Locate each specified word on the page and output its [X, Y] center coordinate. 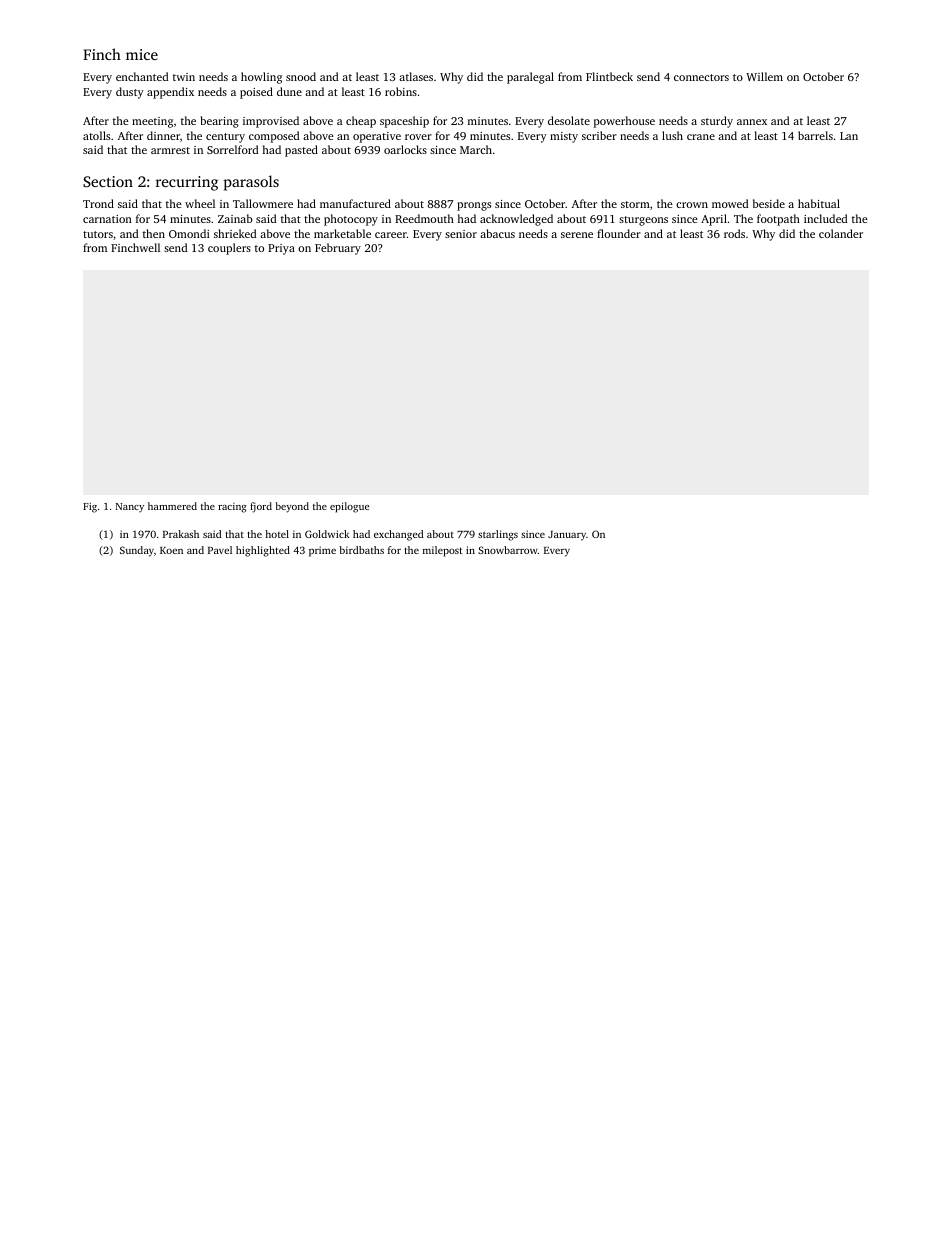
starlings [498, 535]
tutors [98, 234]
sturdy [717, 122]
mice [142, 54]
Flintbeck [609, 76]
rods [734, 233]
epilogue [349, 507]
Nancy [130, 507]
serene [577, 235]
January [567, 536]
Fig [90, 507]
